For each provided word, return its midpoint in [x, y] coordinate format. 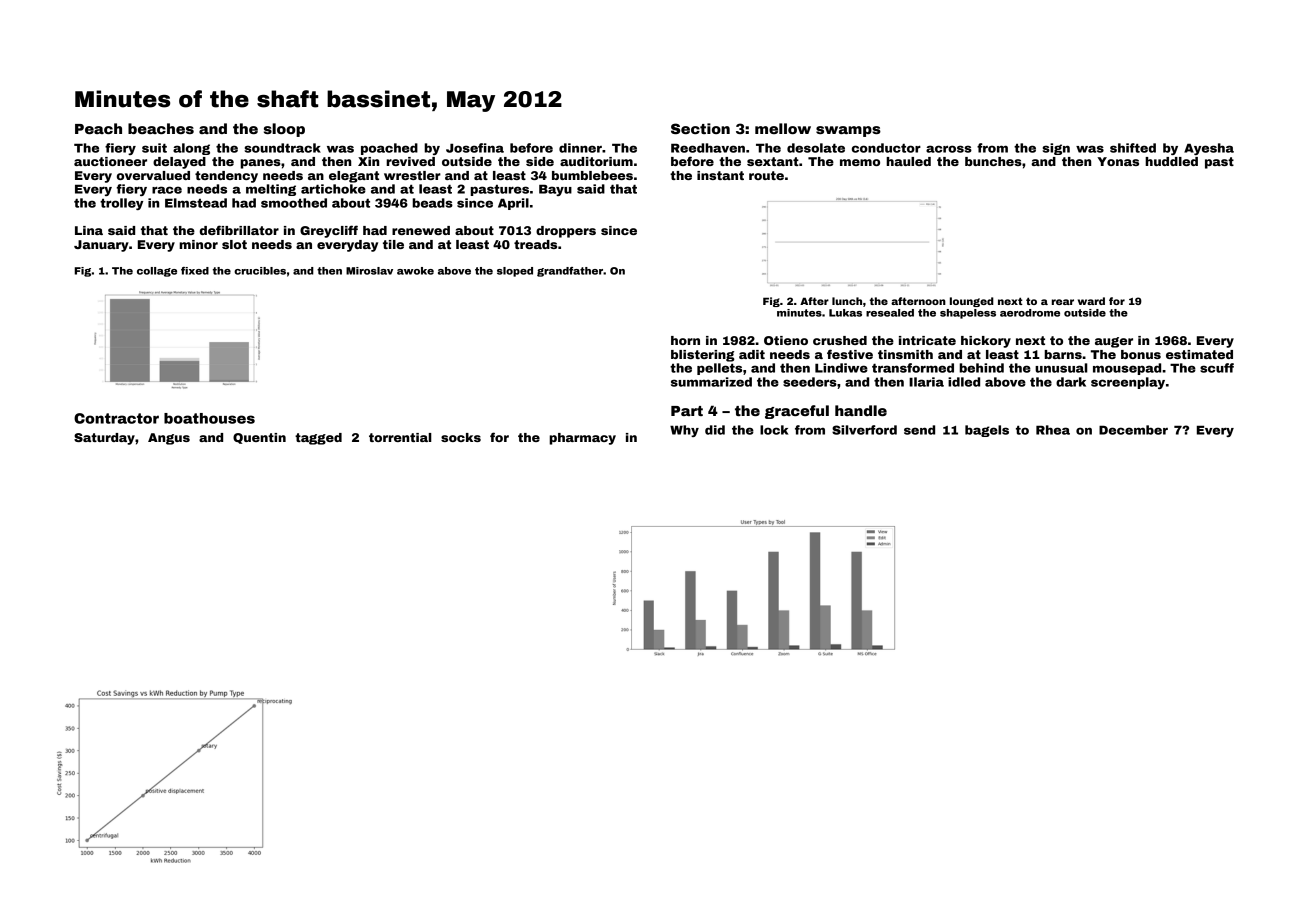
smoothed [294, 203]
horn [685, 340]
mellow [783, 128]
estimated [1199, 354]
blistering [703, 356]
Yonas [1118, 161]
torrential [400, 437]
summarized [711, 382]
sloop [284, 130]
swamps [848, 131]
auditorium [596, 161]
